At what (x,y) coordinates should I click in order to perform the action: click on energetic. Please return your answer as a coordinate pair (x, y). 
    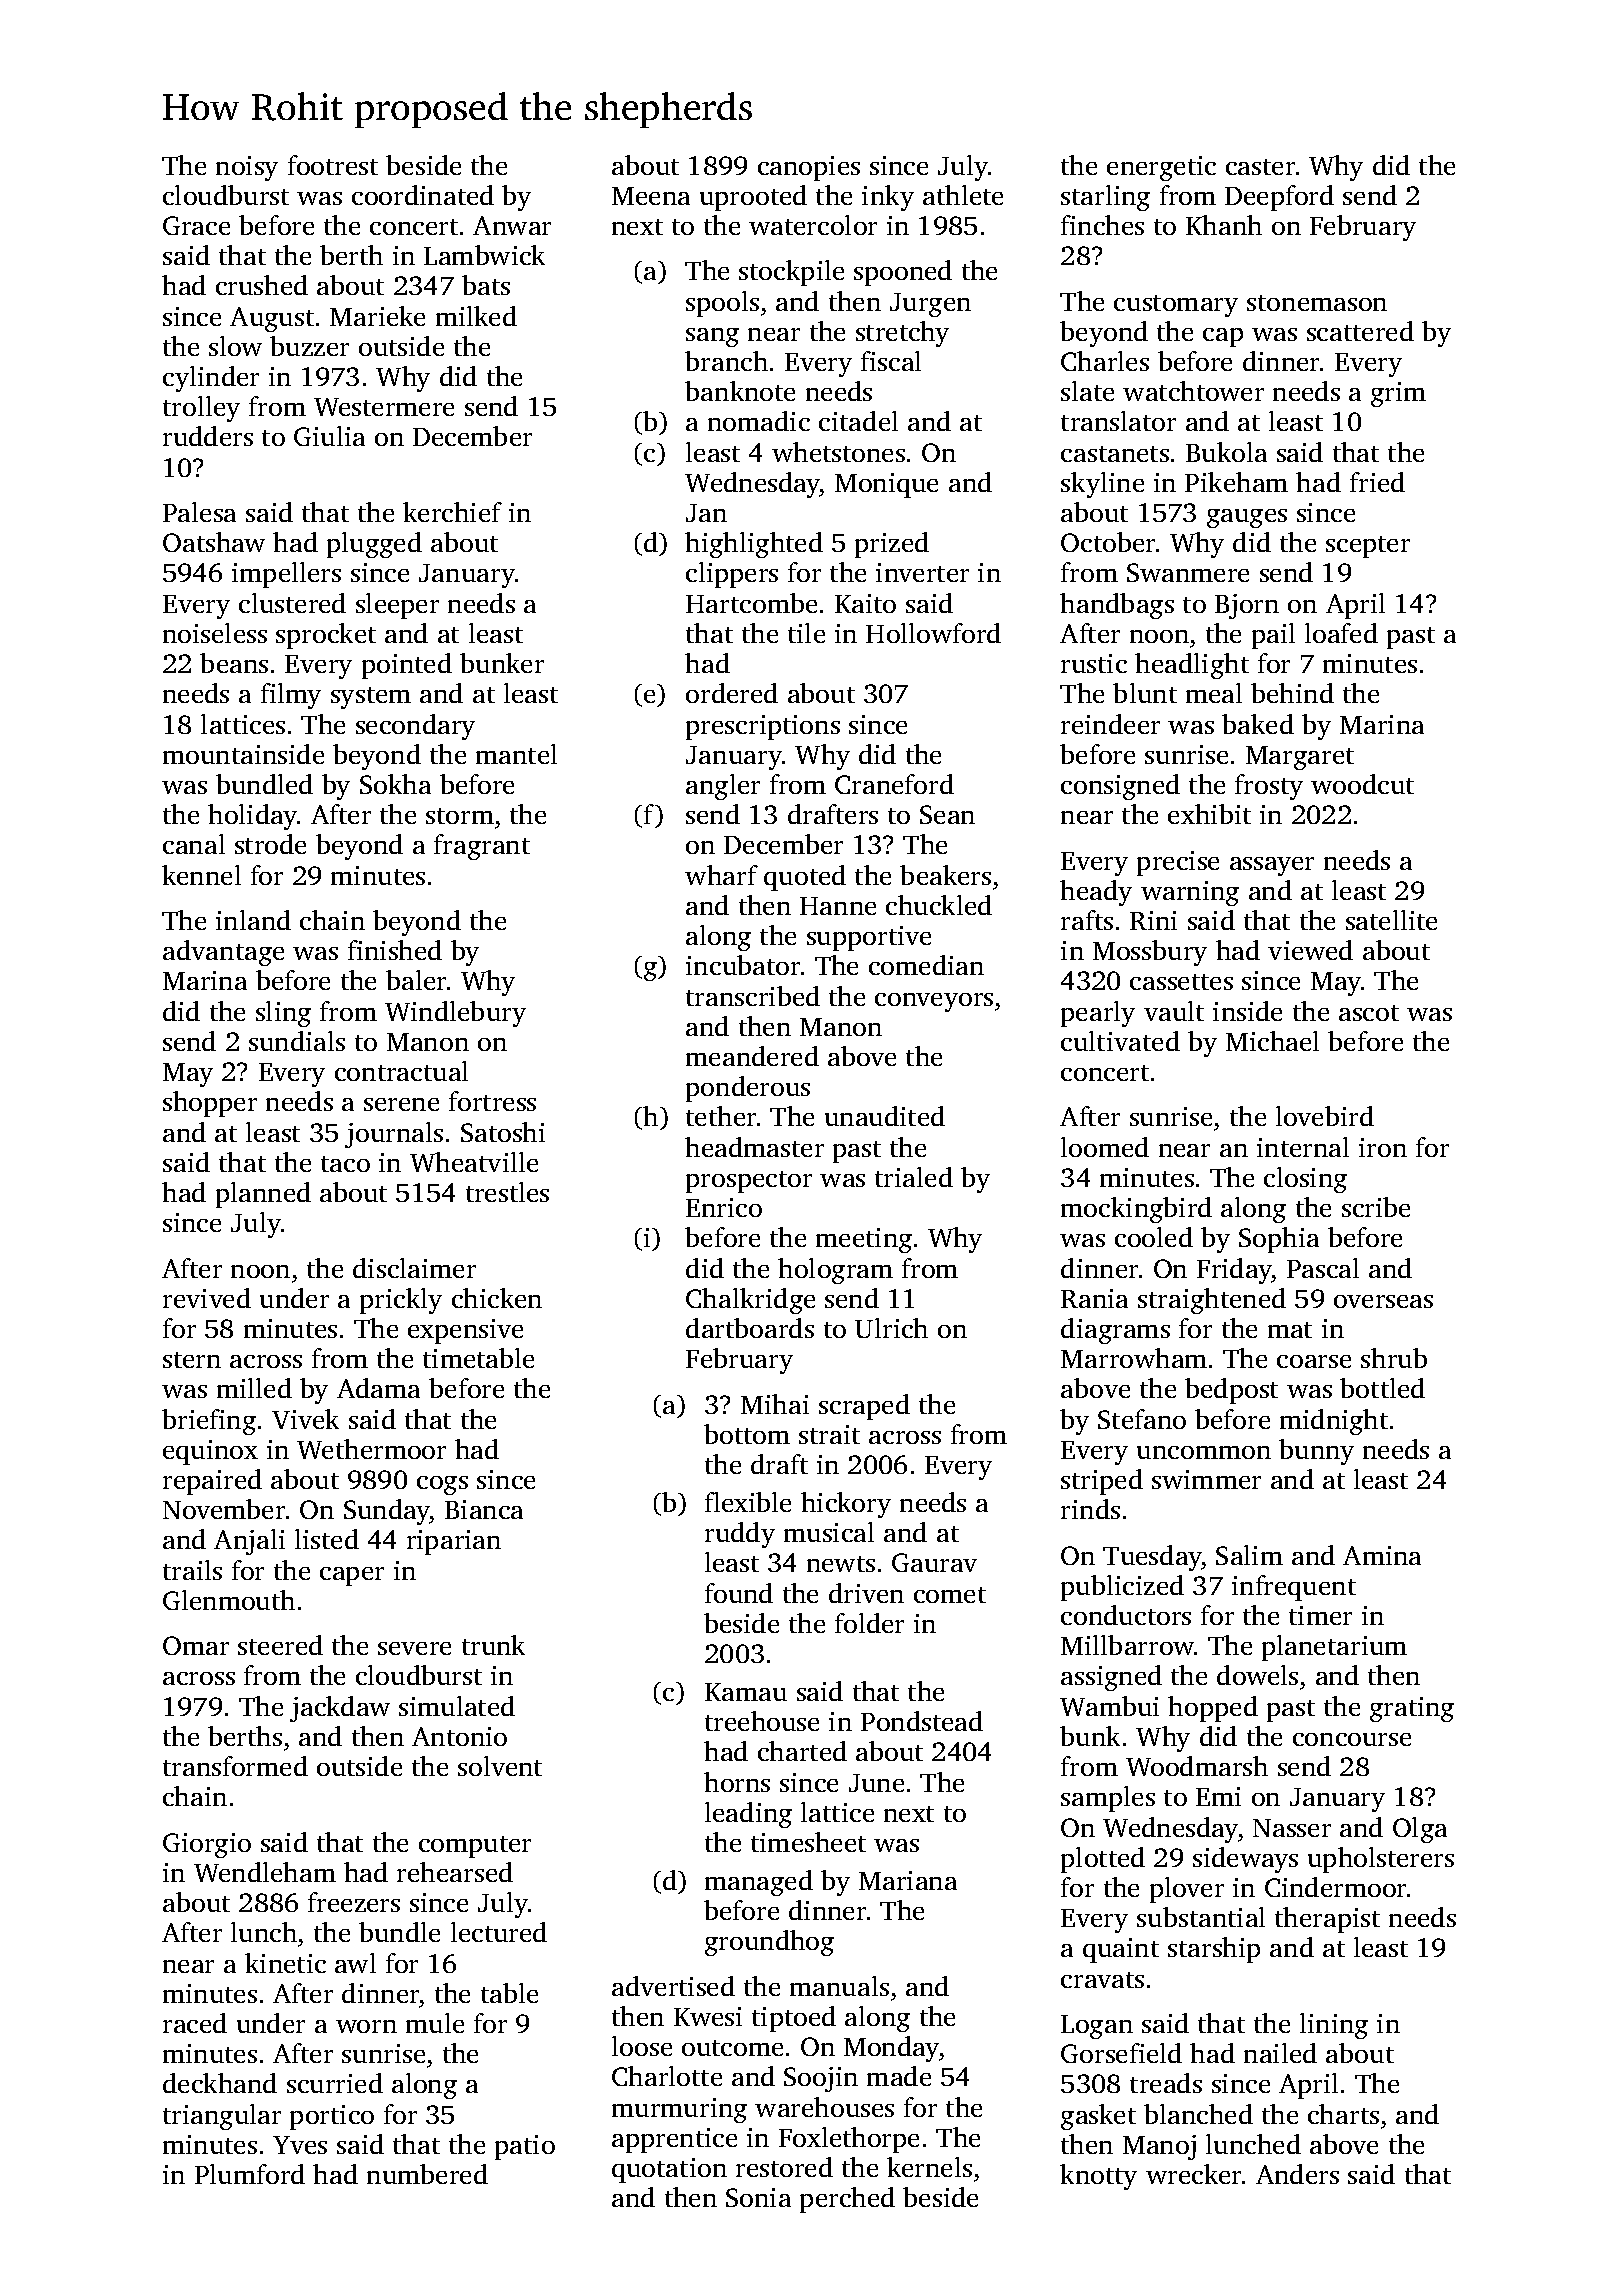
    Looking at the image, I should click on (1161, 168).
